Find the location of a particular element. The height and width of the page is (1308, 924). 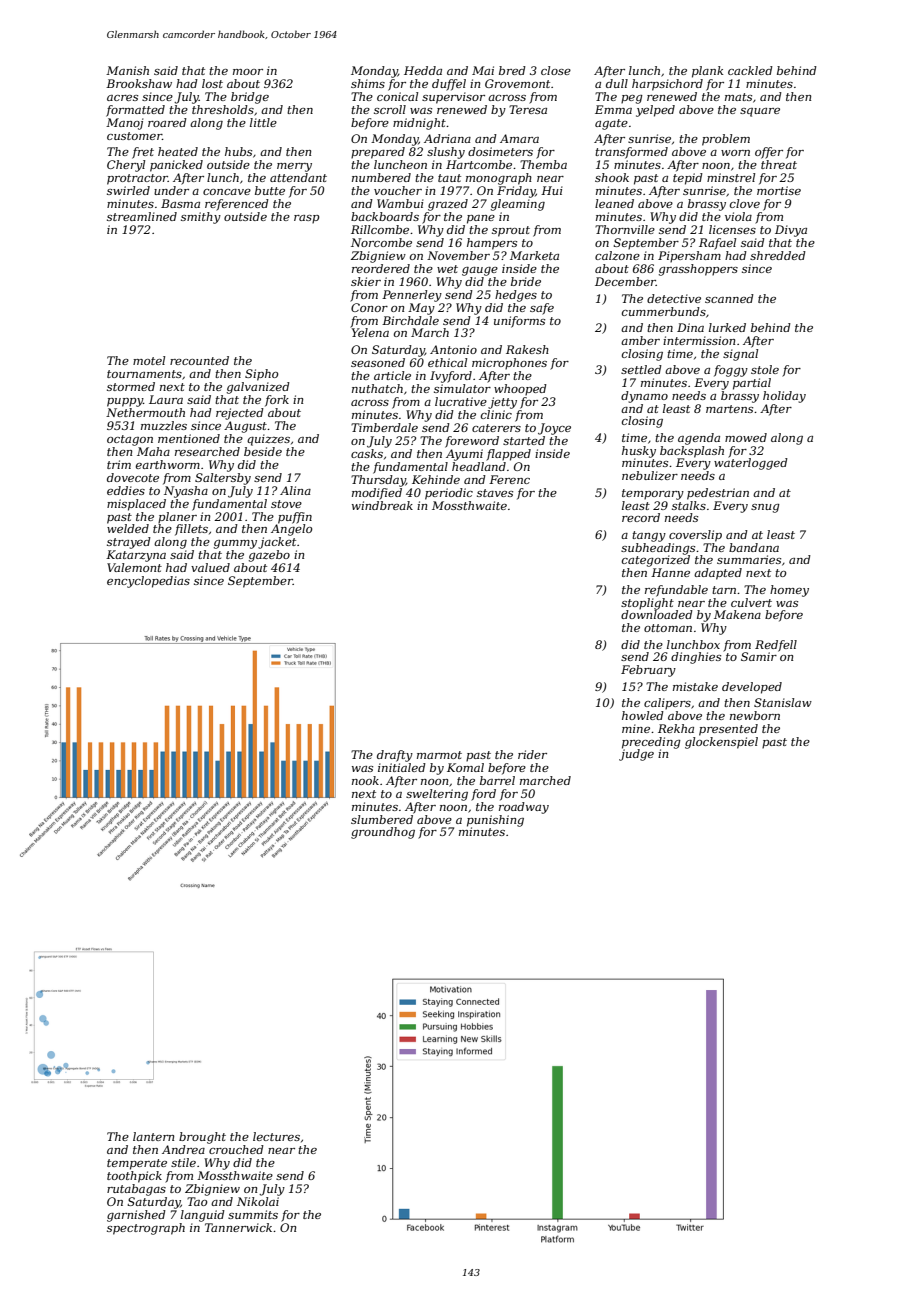

howled is located at coordinates (643, 715).
